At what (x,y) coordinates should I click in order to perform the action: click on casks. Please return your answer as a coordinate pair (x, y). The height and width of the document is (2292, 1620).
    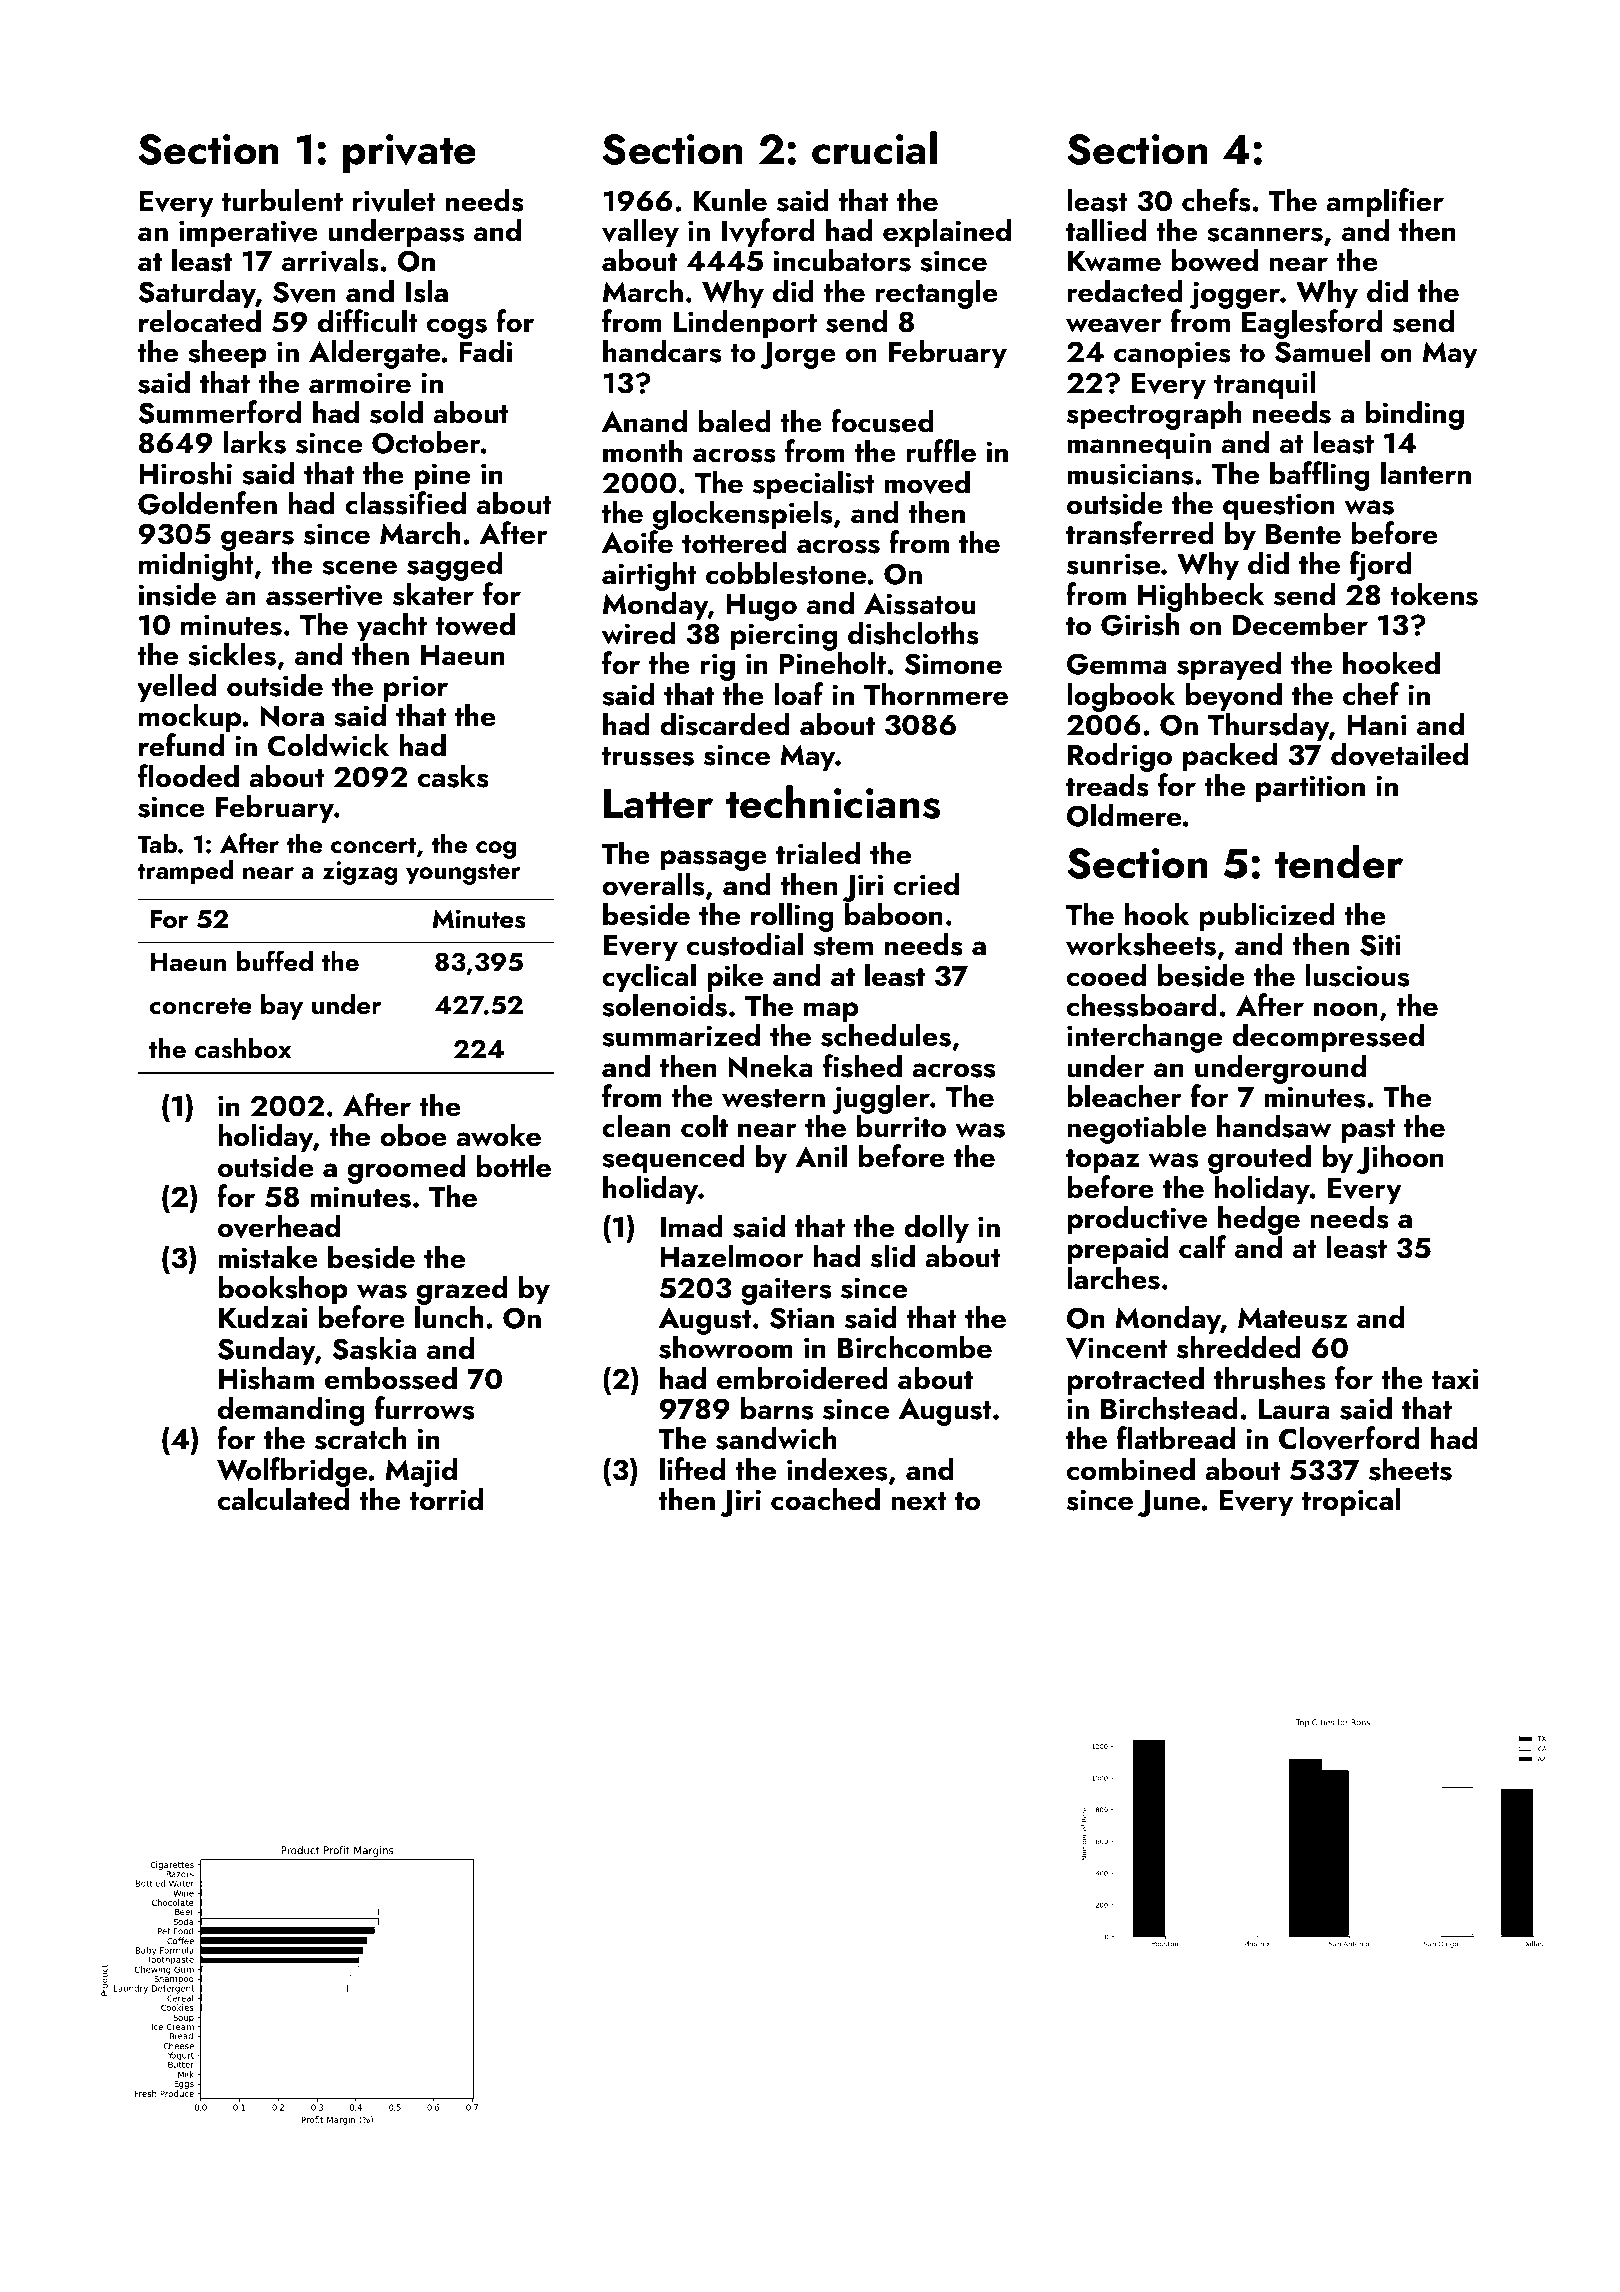
    Looking at the image, I should click on (453, 776).
